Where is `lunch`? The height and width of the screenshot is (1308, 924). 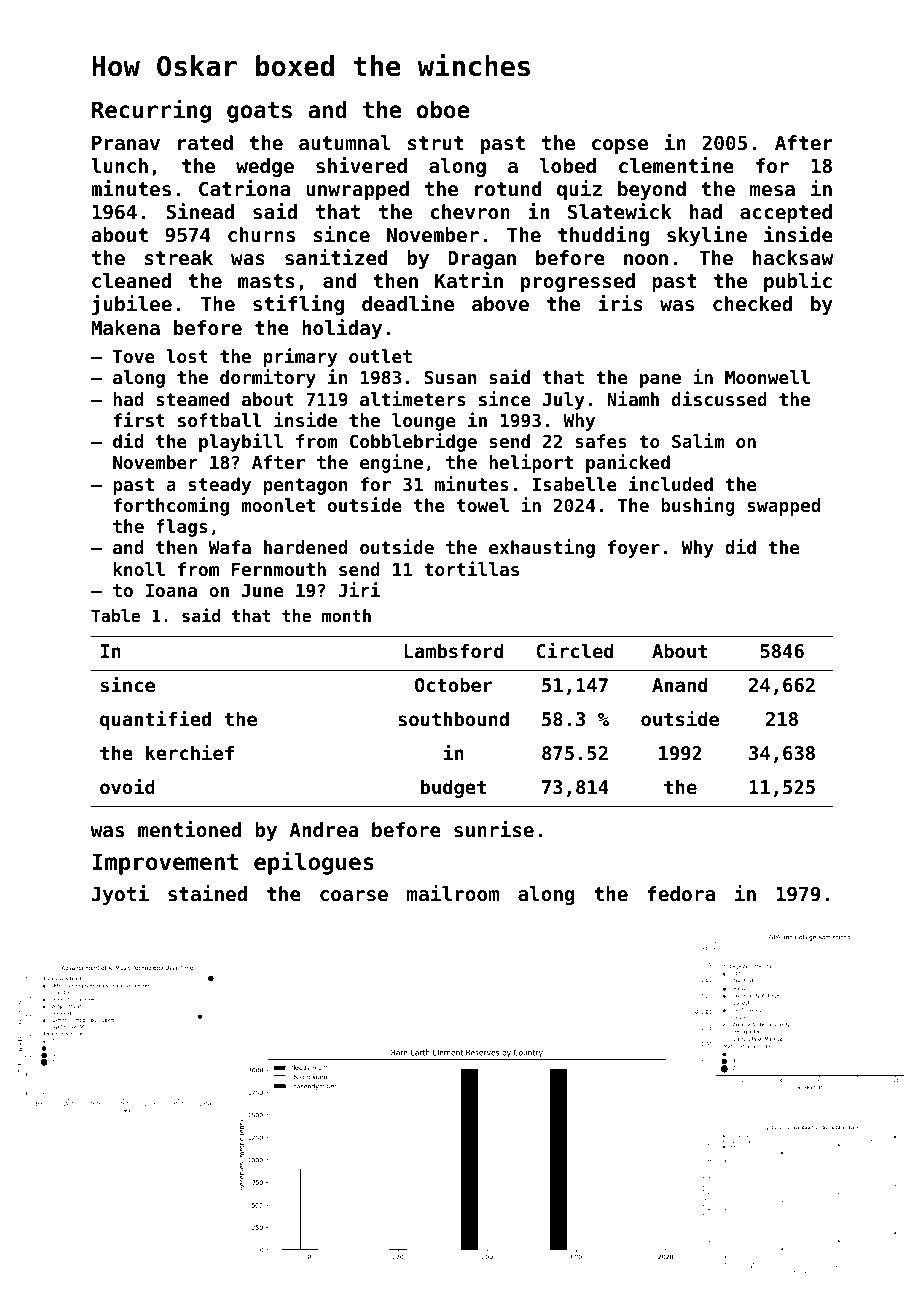 lunch is located at coordinates (119, 165).
